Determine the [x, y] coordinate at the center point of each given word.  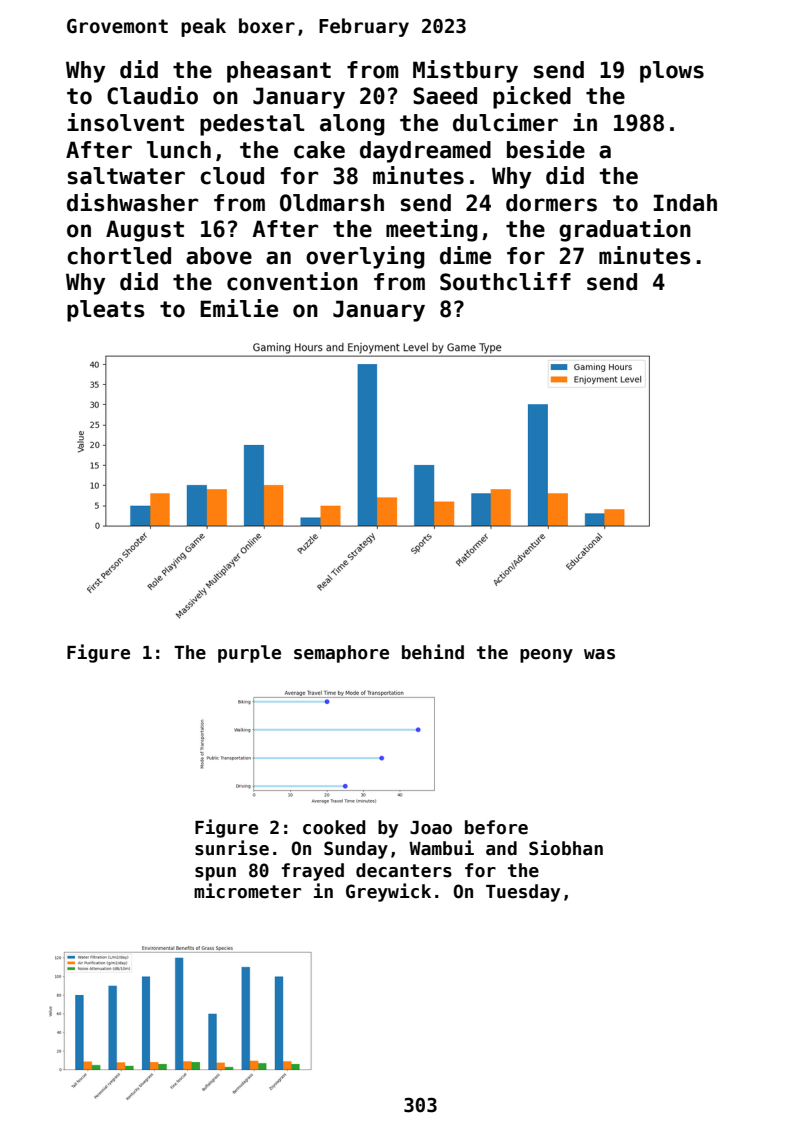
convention [292, 281]
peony [546, 656]
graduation [625, 230]
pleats [106, 311]
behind [433, 652]
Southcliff [505, 281]
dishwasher [132, 202]
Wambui [441, 848]
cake [319, 150]
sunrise [232, 848]
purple [249, 654]
